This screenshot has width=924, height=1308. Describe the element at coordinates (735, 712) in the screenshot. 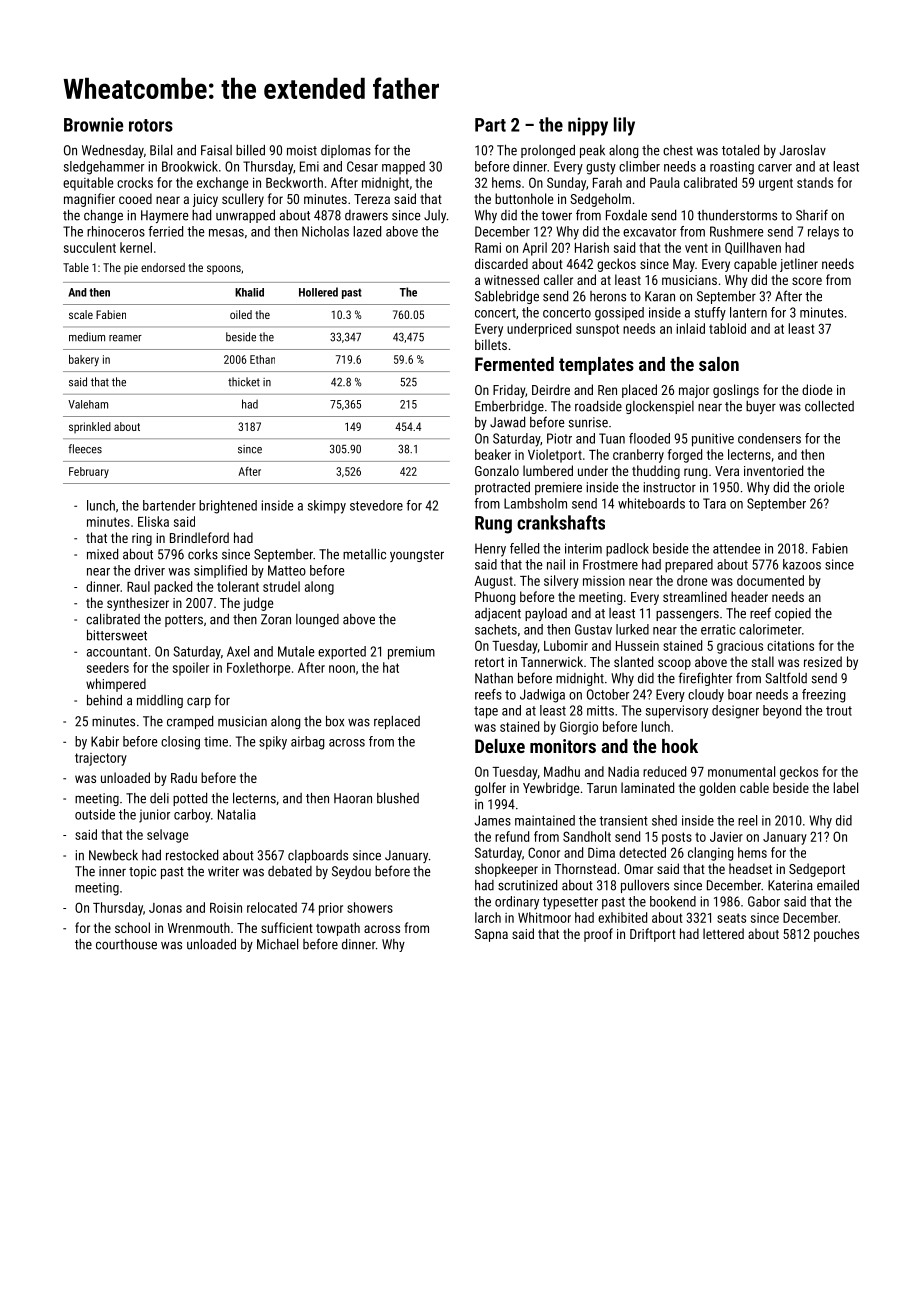

I see `designer` at that location.
